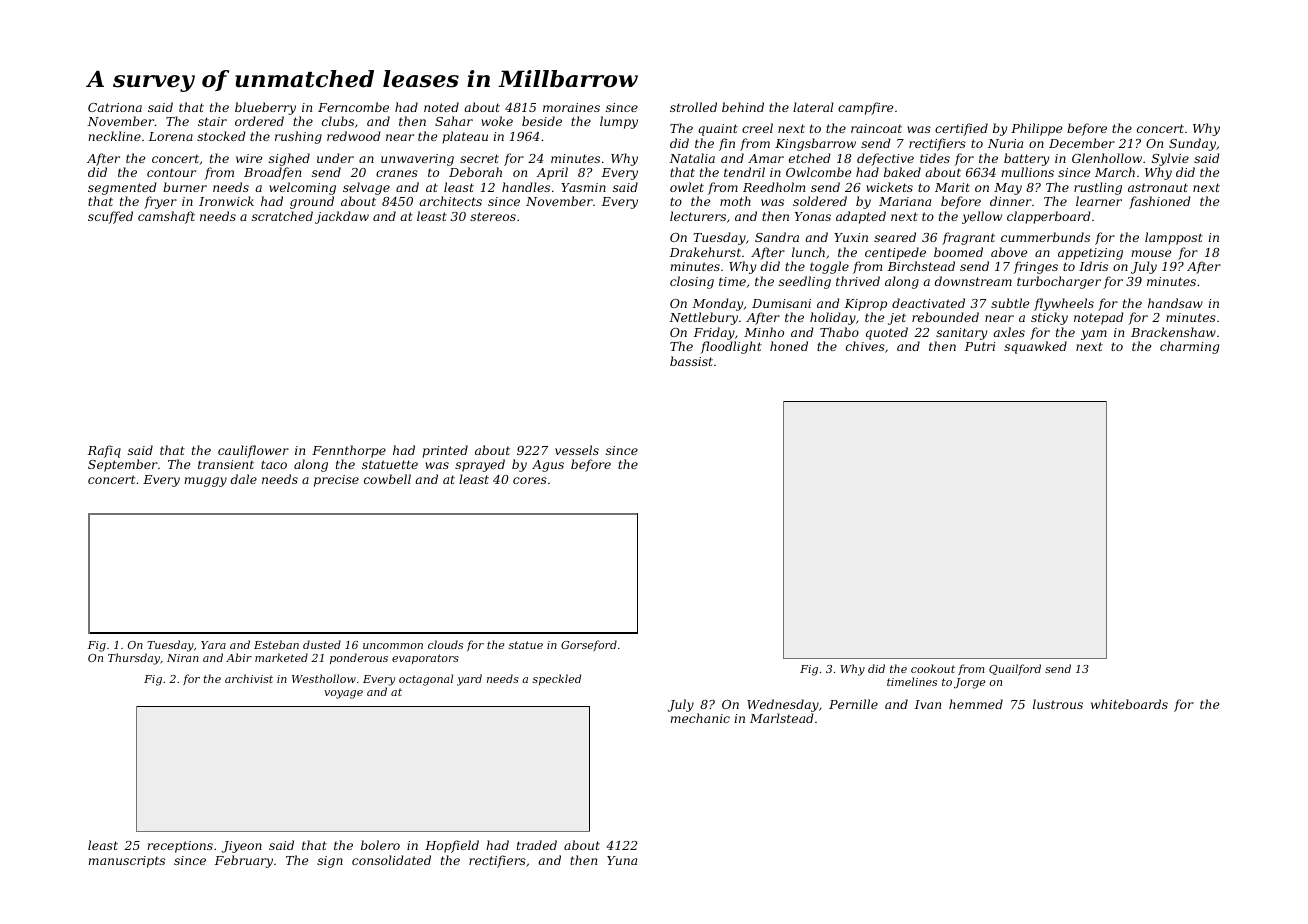 This image has height=924, width=1308. I want to click on Yara, so click(213, 645).
